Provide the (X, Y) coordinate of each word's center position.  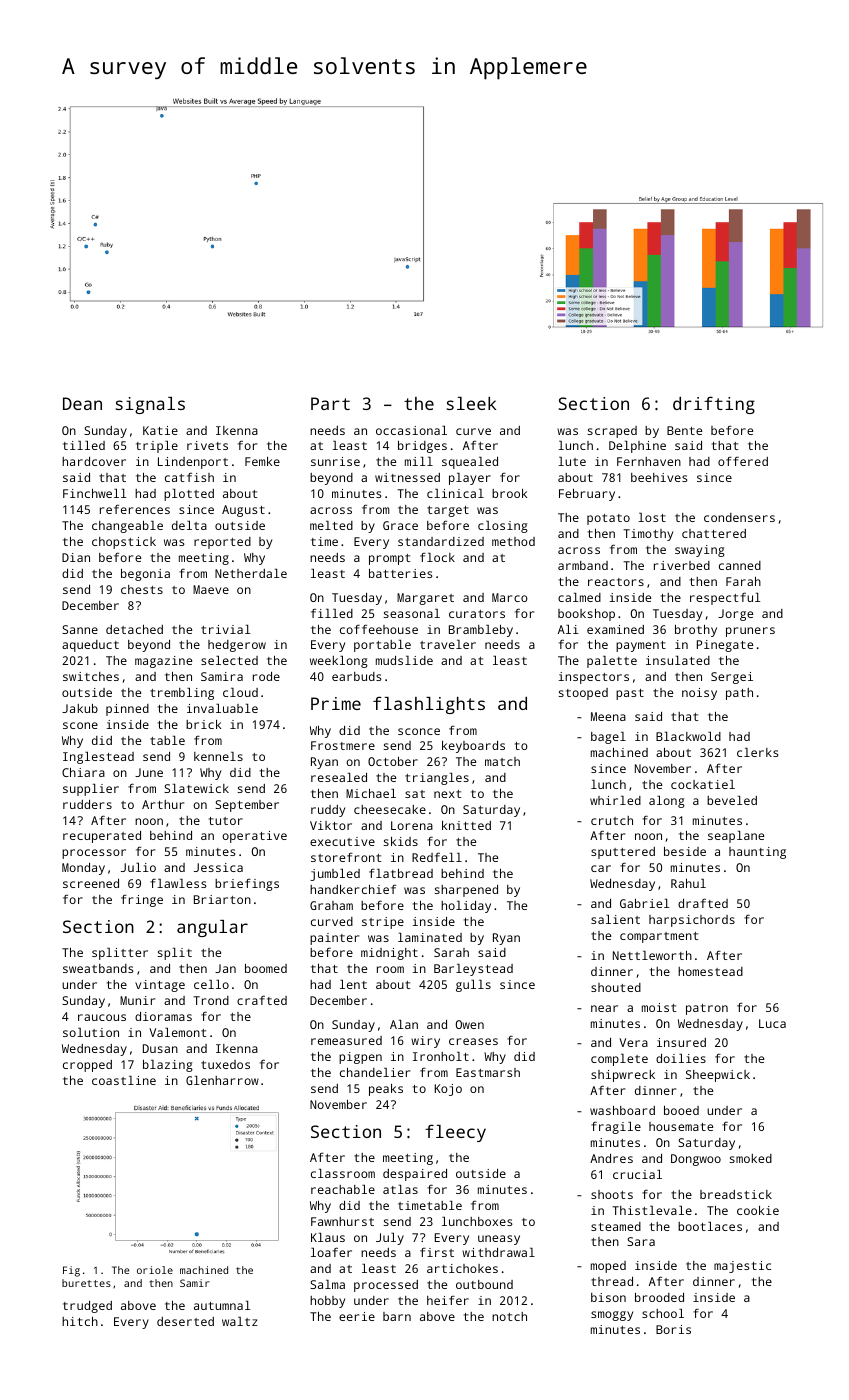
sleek (471, 403)
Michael (371, 793)
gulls (473, 986)
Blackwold (688, 736)
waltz (240, 1321)
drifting (714, 405)
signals (150, 405)
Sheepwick (718, 1076)
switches (91, 676)
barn (397, 1316)
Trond (211, 1000)
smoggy (612, 1316)
